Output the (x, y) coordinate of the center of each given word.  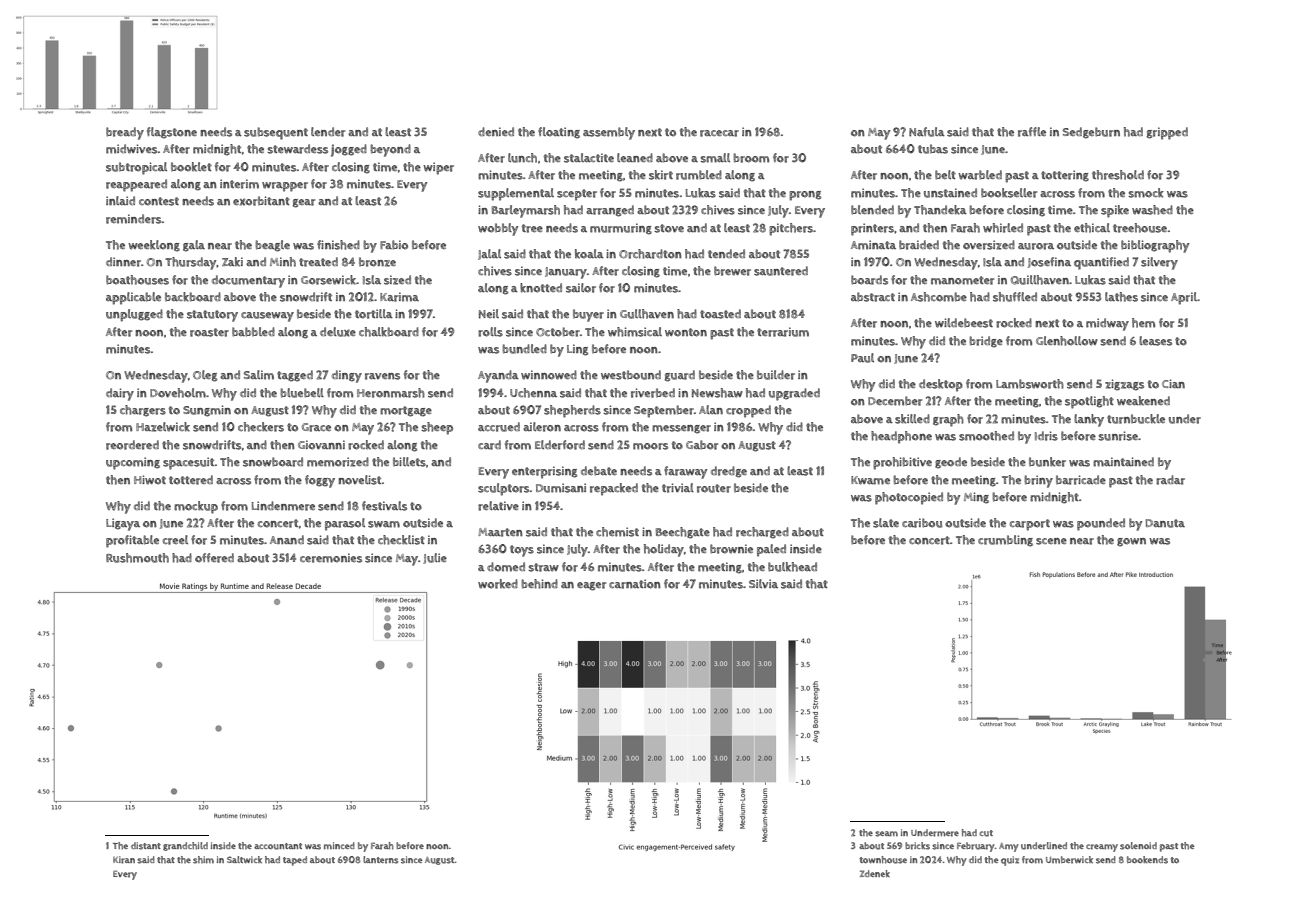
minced (339, 845)
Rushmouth (137, 558)
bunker (1047, 462)
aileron (542, 427)
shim (203, 860)
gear (304, 203)
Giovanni (321, 445)
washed (1152, 210)
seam (886, 834)
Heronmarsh (391, 393)
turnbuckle (1136, 419)
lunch (522, 158)
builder (776, 375)
